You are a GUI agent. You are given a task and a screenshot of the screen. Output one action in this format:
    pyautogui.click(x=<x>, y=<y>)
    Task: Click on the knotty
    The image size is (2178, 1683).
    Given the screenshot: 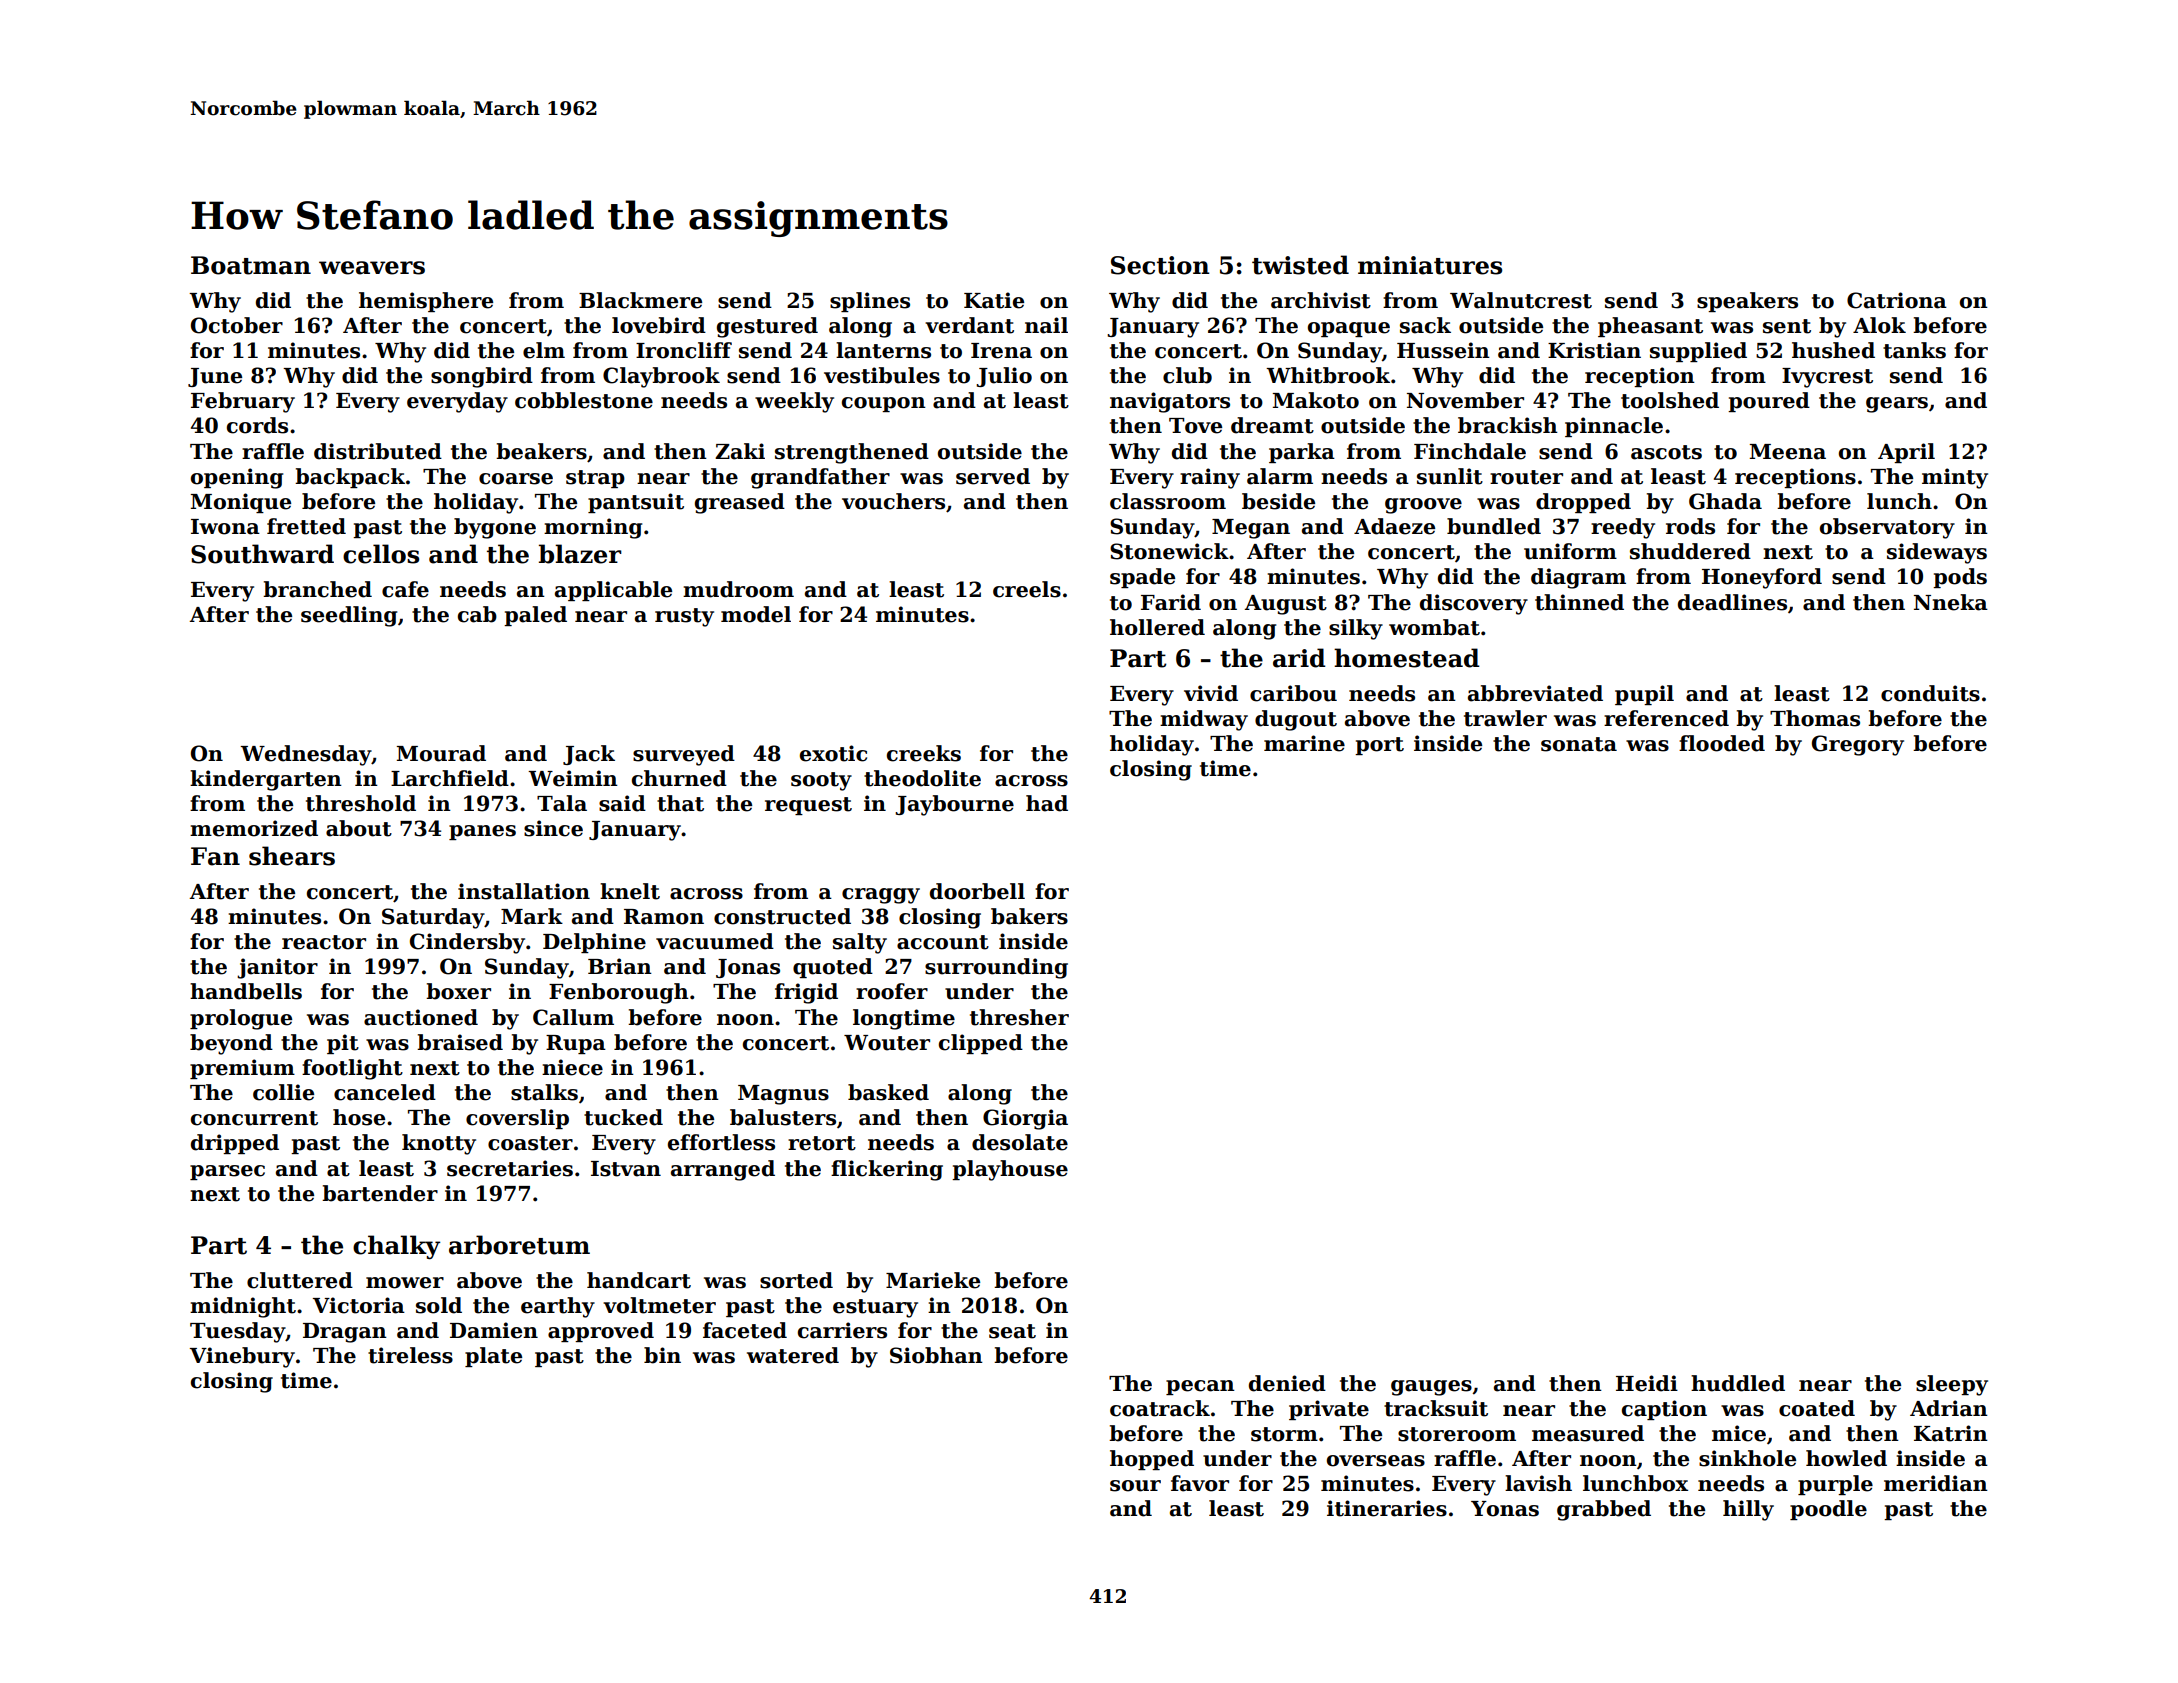 What is the action you would take?
    pyautogui.click(x=439, y=1144)
